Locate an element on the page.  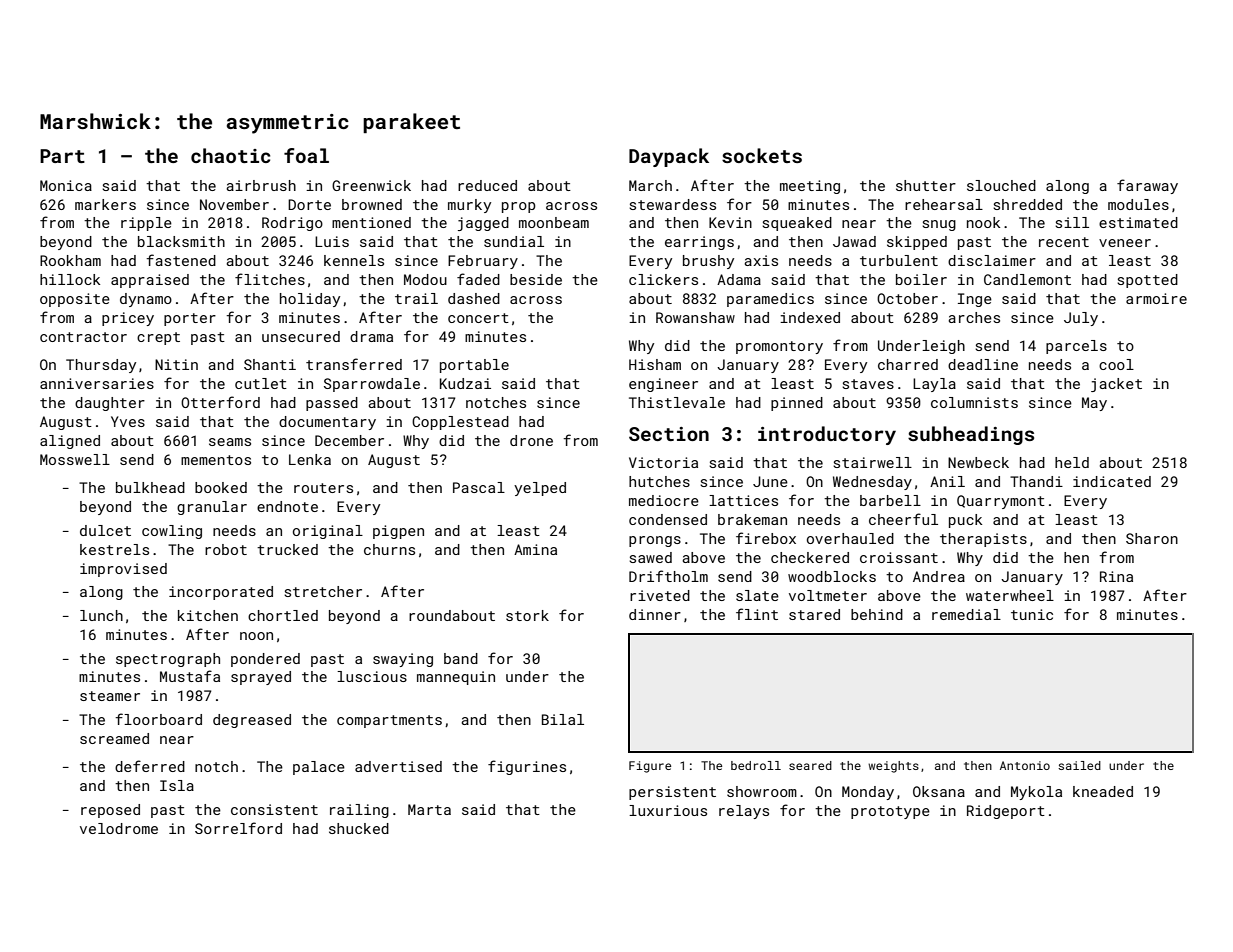
earrings is located at coordinates (699, 243).
